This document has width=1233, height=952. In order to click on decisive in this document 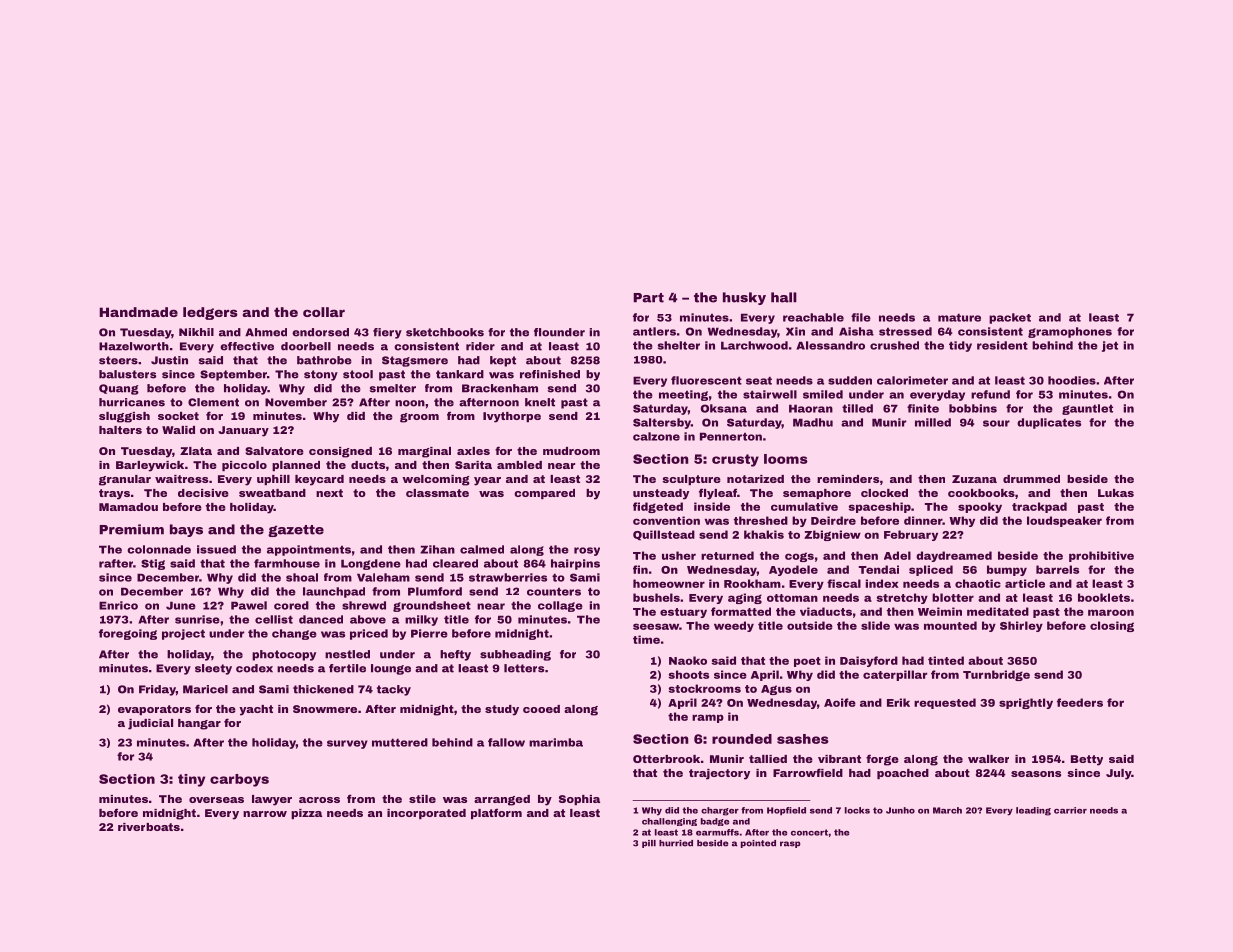, I will do `click(203, 493)`.
